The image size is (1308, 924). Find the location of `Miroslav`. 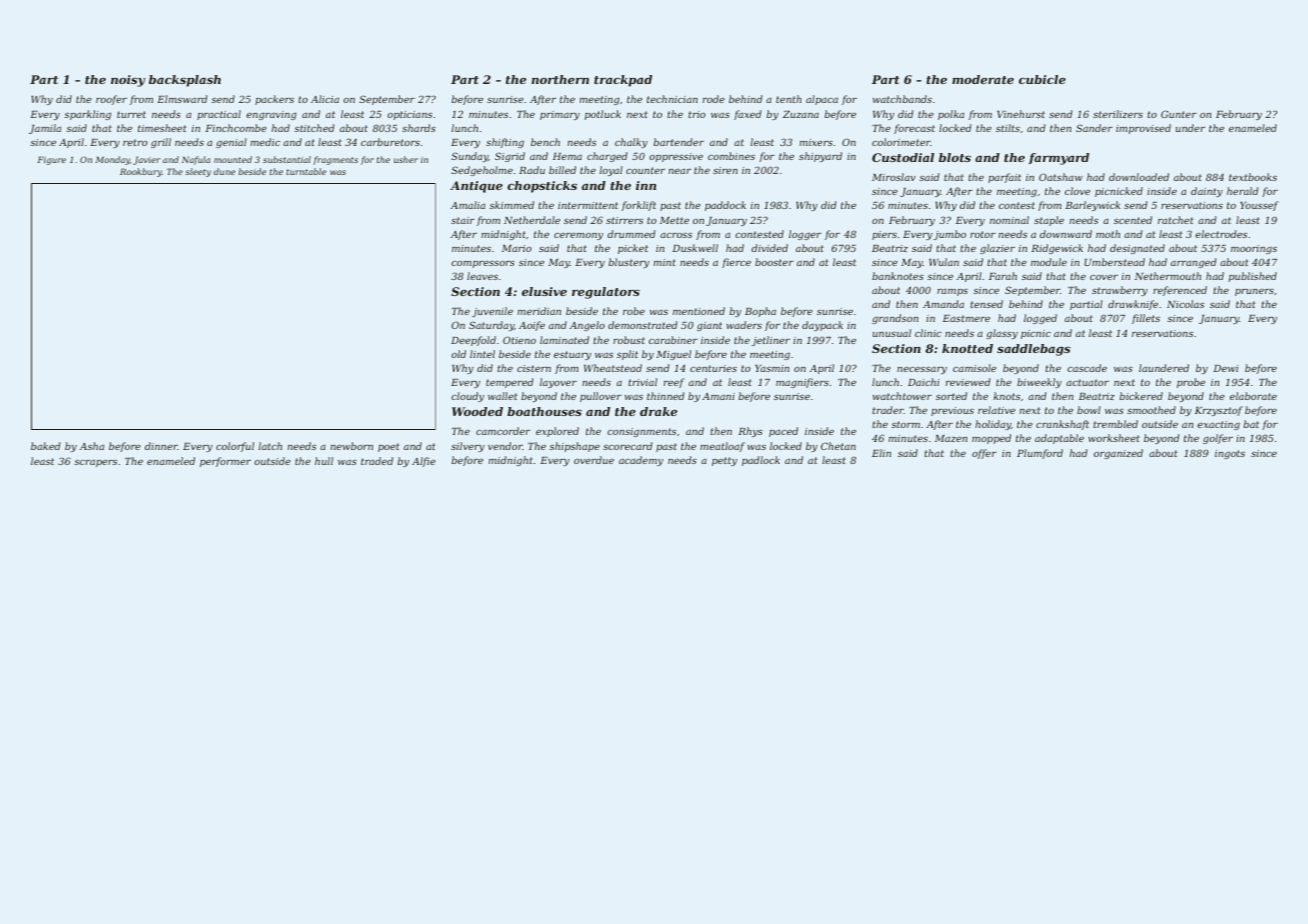

Miroslav is located at coordinates (894, 177).
